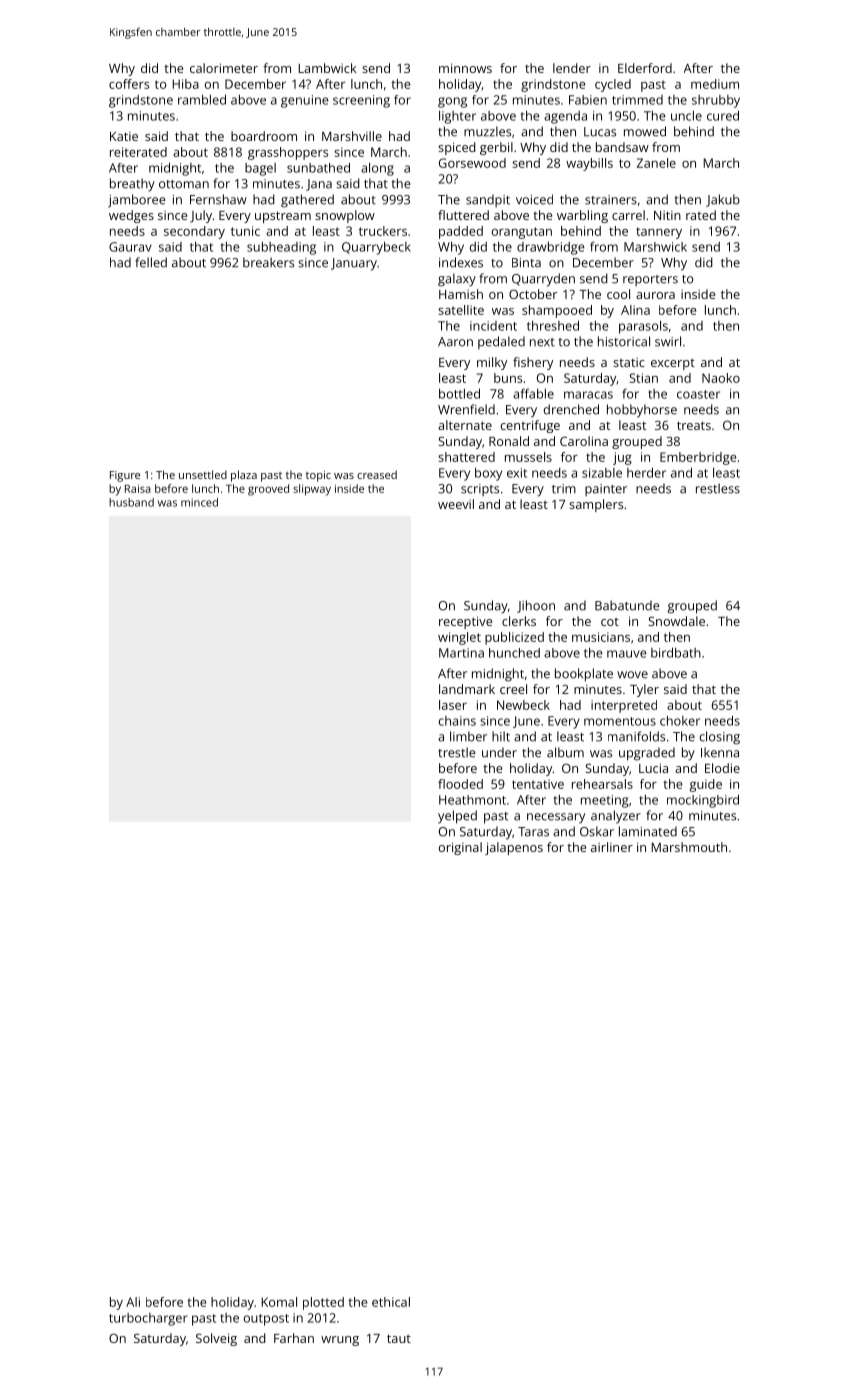 The image size is (849, 1400). Describe the element at coordinates (460, 848) in the image. I see `original` at that location.
